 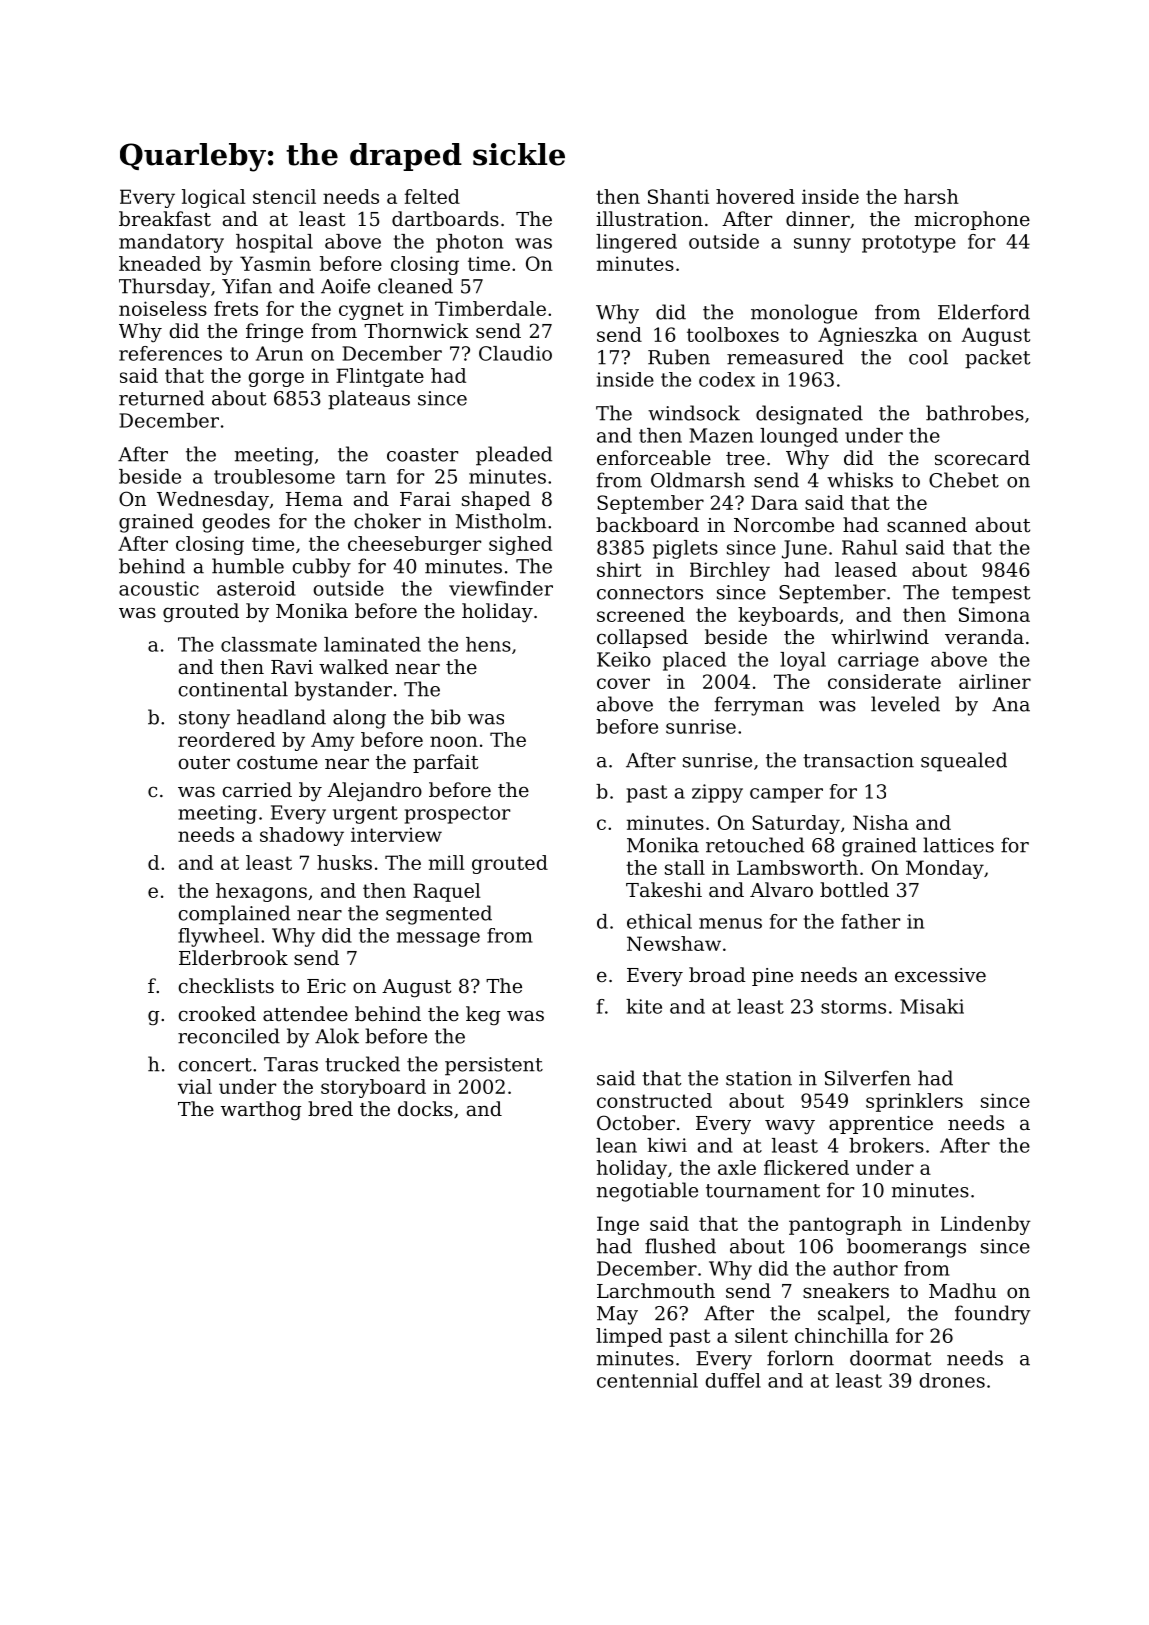 What do you see at coordinates (958, 845) in the screenshot?
I see `lattices` at bounding box center [958, 845].
